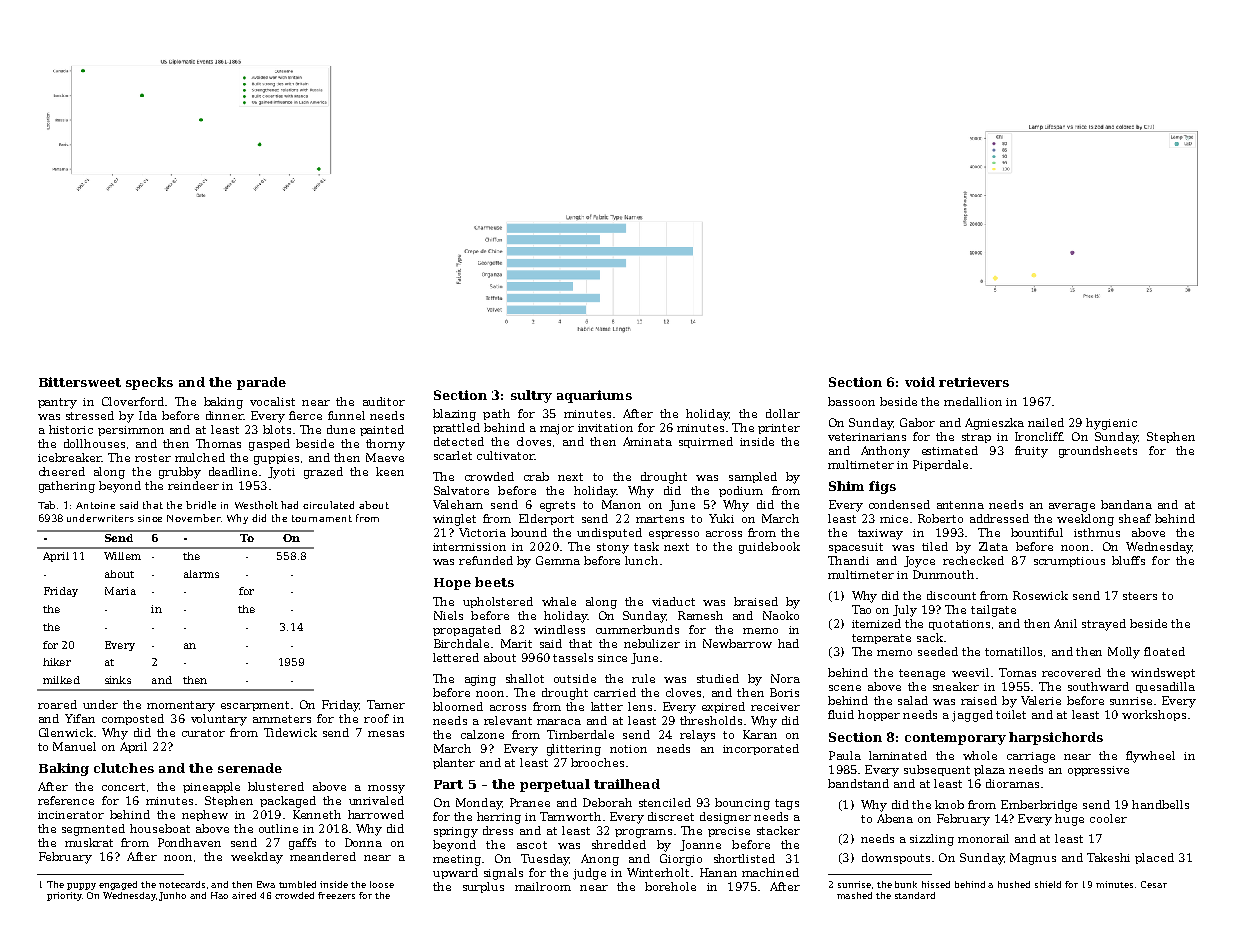 The width and height of the page is (1233, 952). What do you see at coordinates (272, 401) in the page?
I see `vocalist` at bounding box center [272, 401].
